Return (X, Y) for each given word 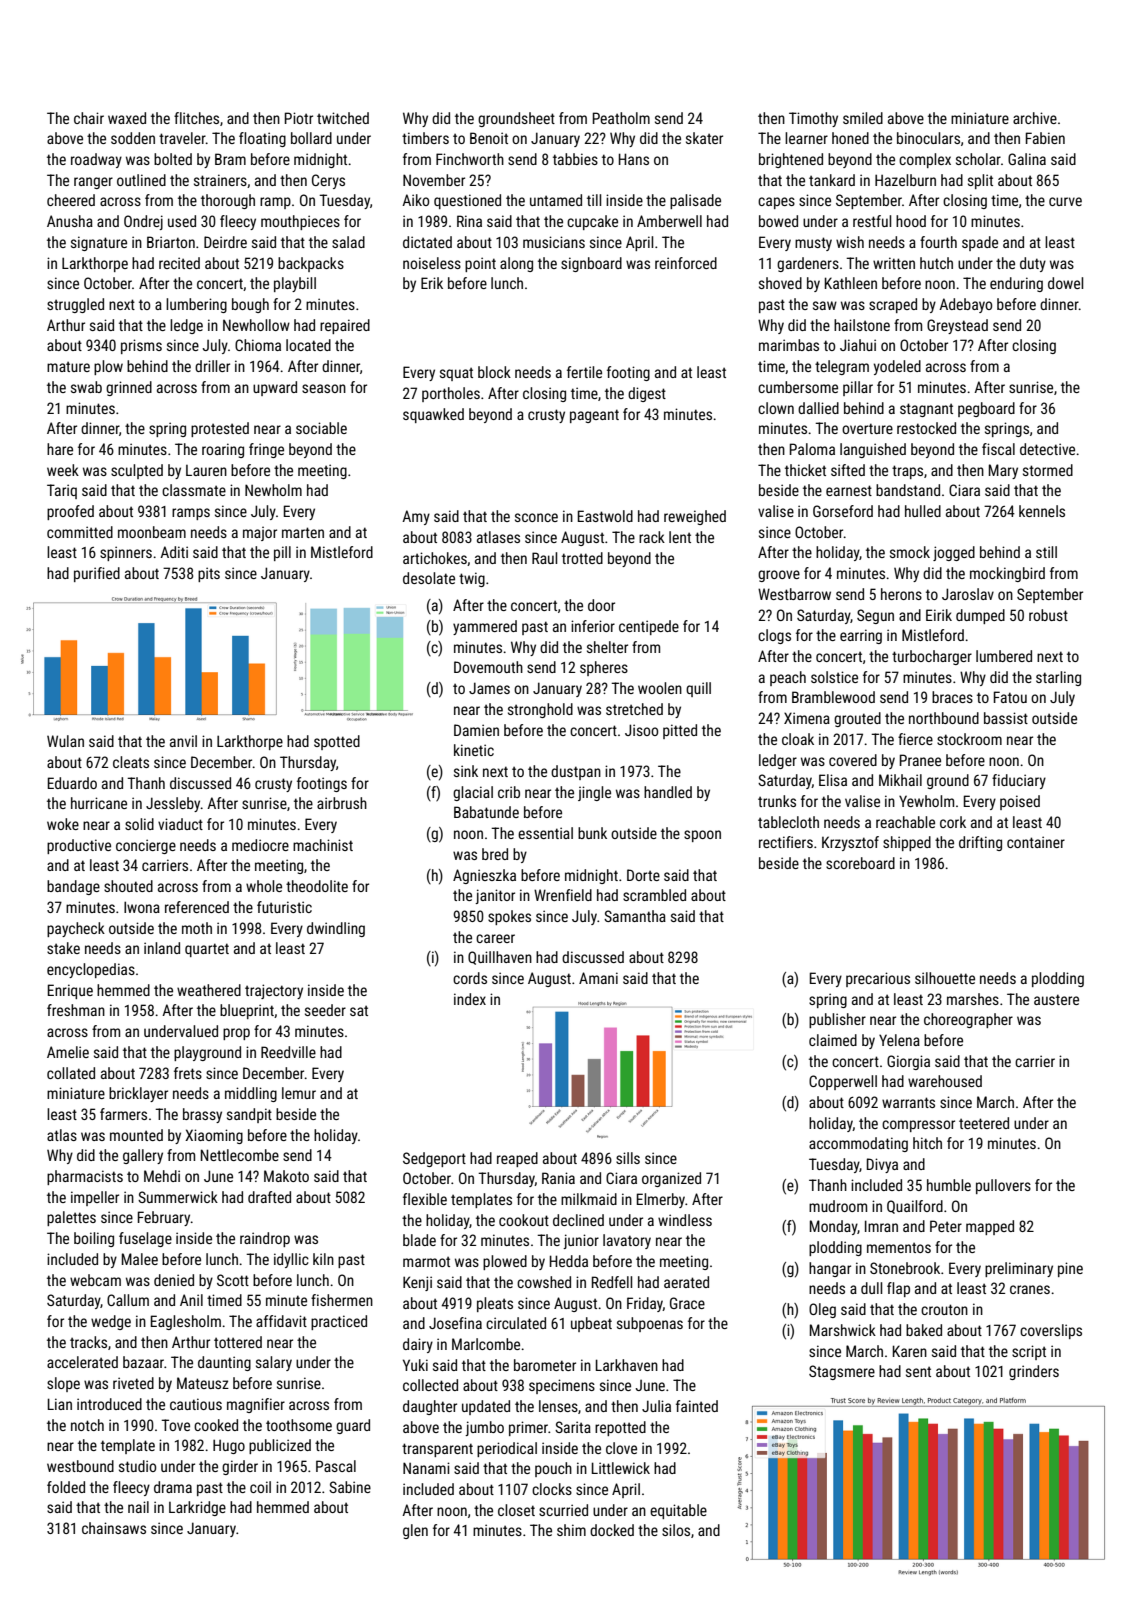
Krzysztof (850, 843)
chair (89, 118)
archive (1035, 118)
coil (260, 1487)
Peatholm (621, 118)
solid (139, 824)
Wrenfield (563, 895)
